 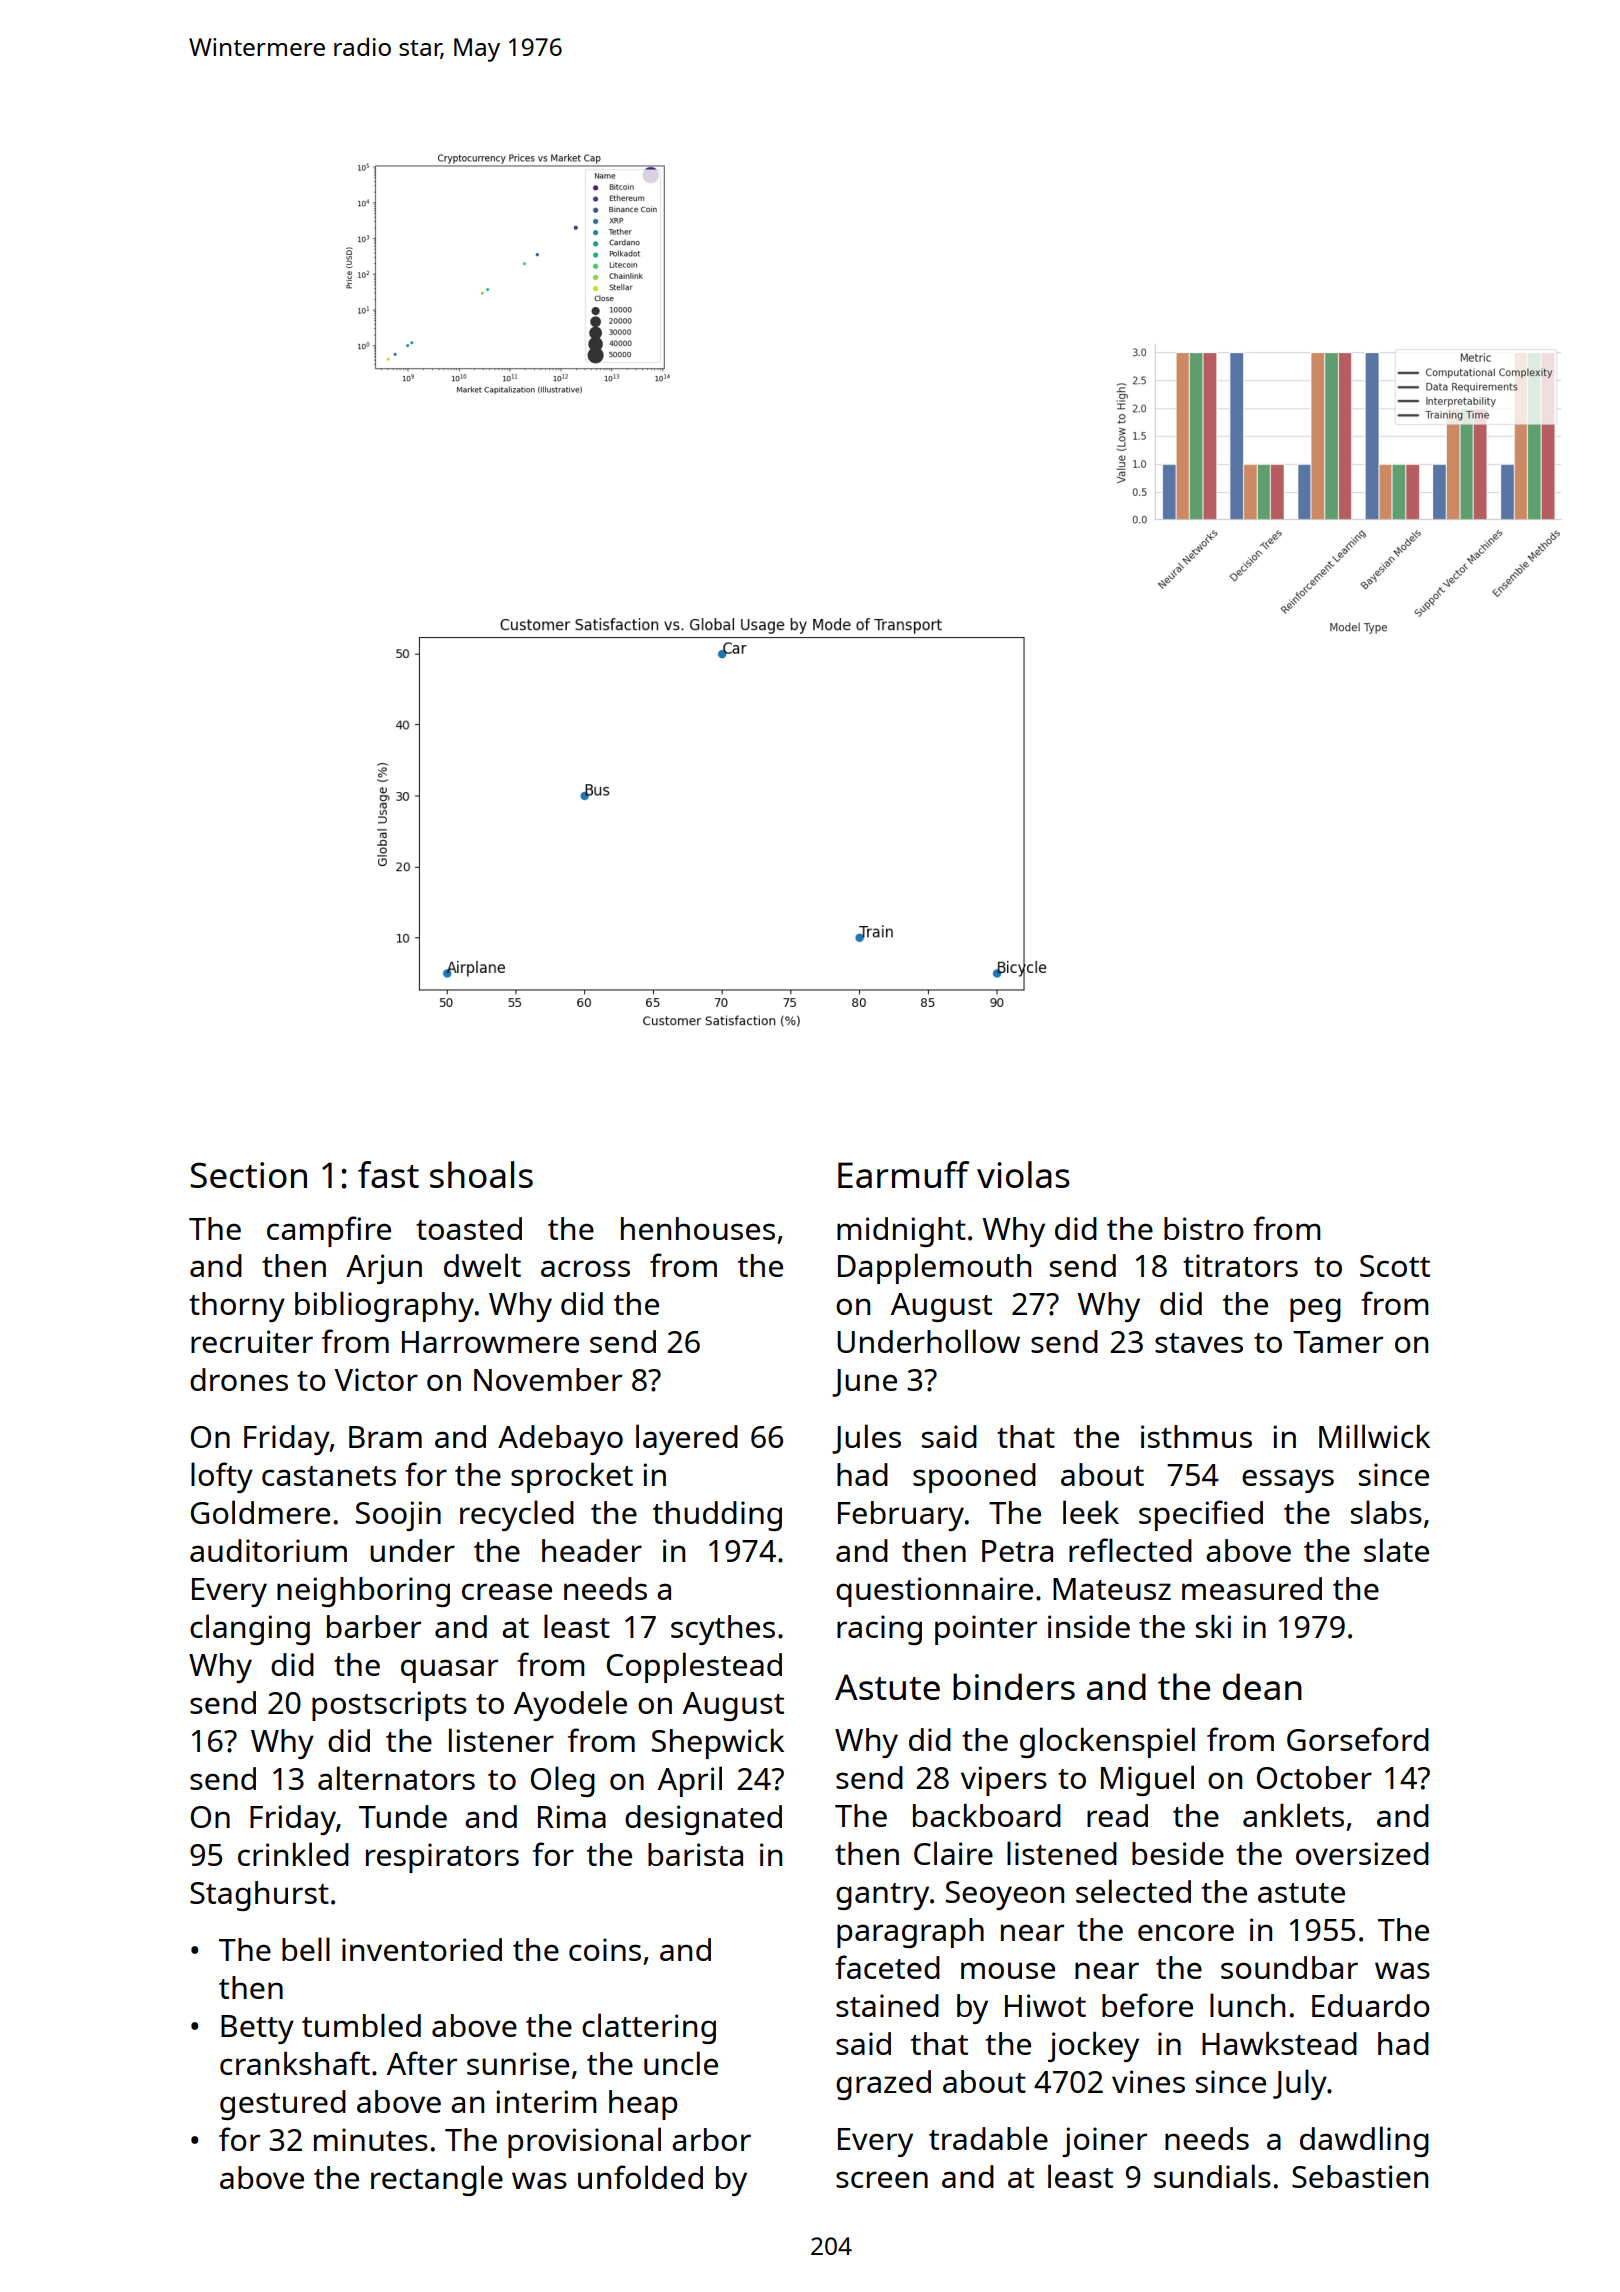 What do you see at coordinates (546, 2101) in the page?
I see `interim` at bounding box center [546, 2101].
